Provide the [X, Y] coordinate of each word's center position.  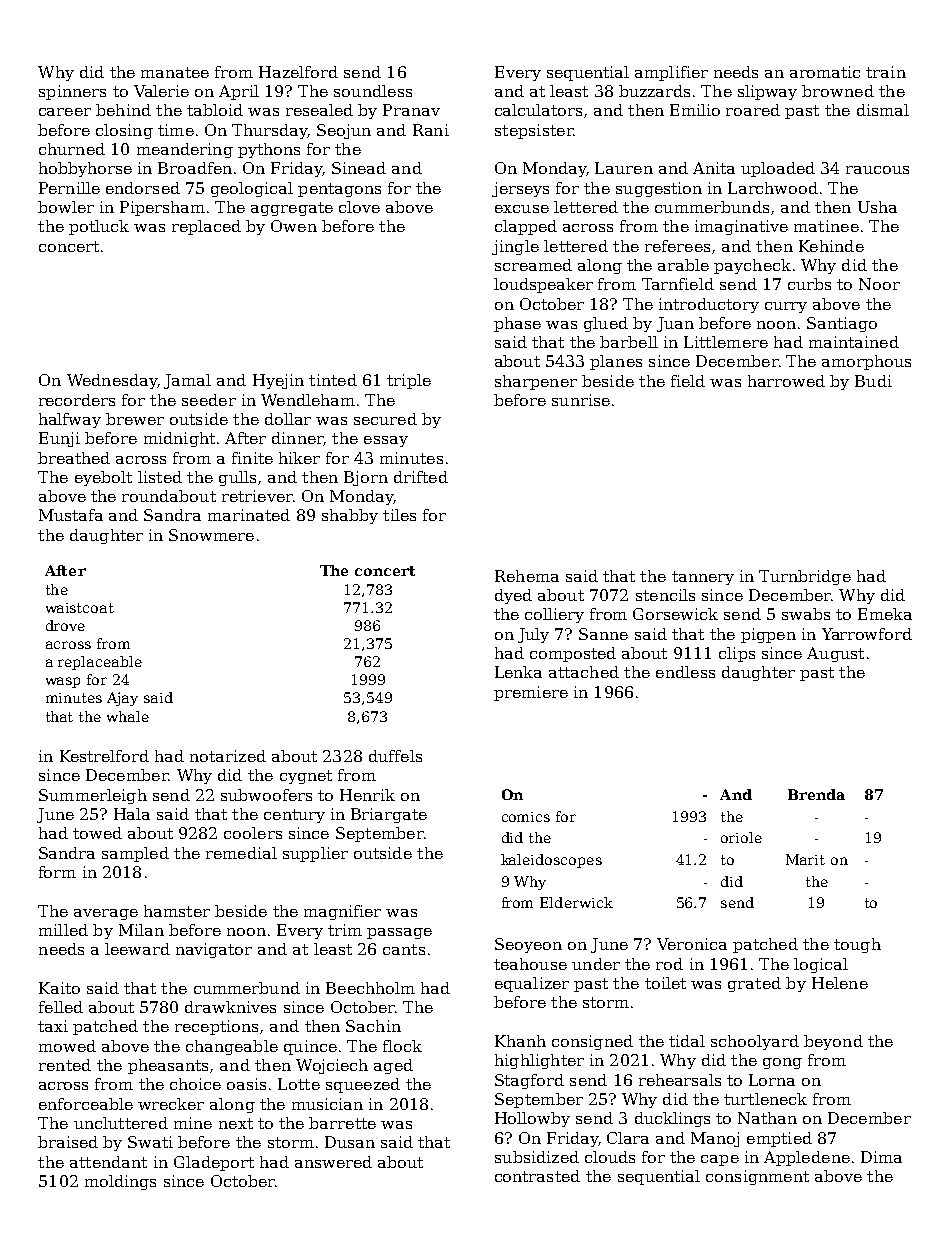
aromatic [825, 72]
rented [65, 1065]
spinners [72, 92]
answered [333, 1162]
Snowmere [211, 535]
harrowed [786, 381]
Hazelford [298, 72]
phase [517, 324]
